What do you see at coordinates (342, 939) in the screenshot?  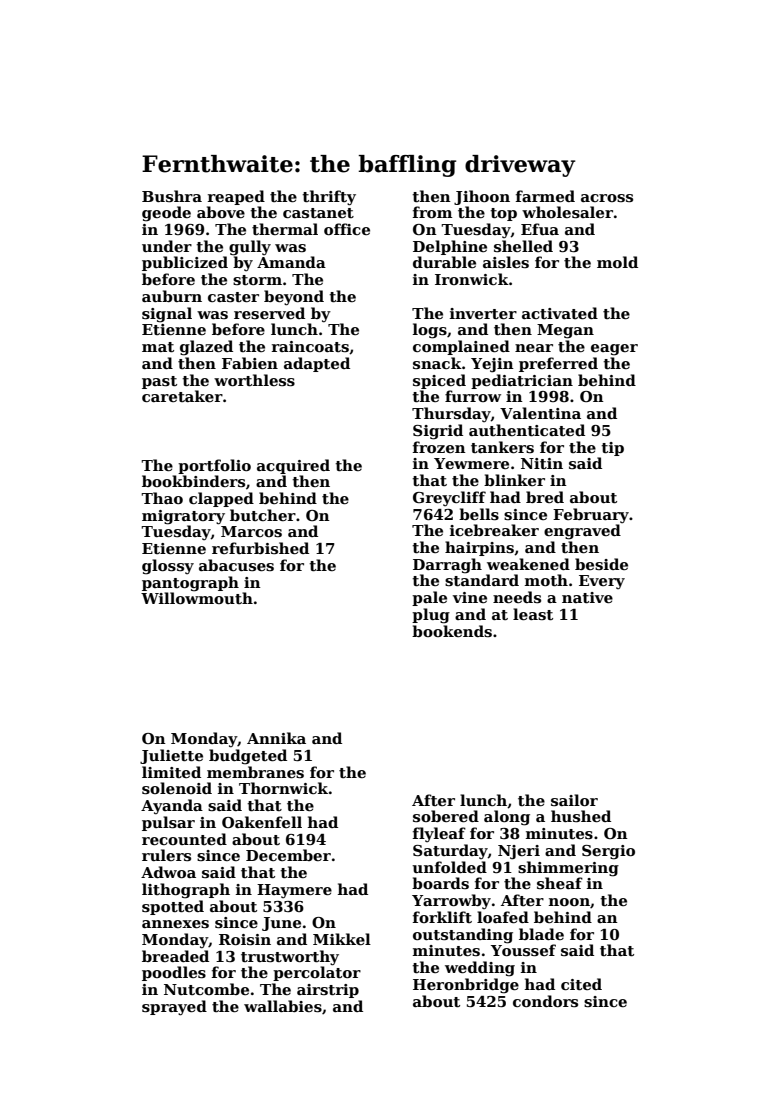 I see `Mikkel` at bounding box center [342, 939].
